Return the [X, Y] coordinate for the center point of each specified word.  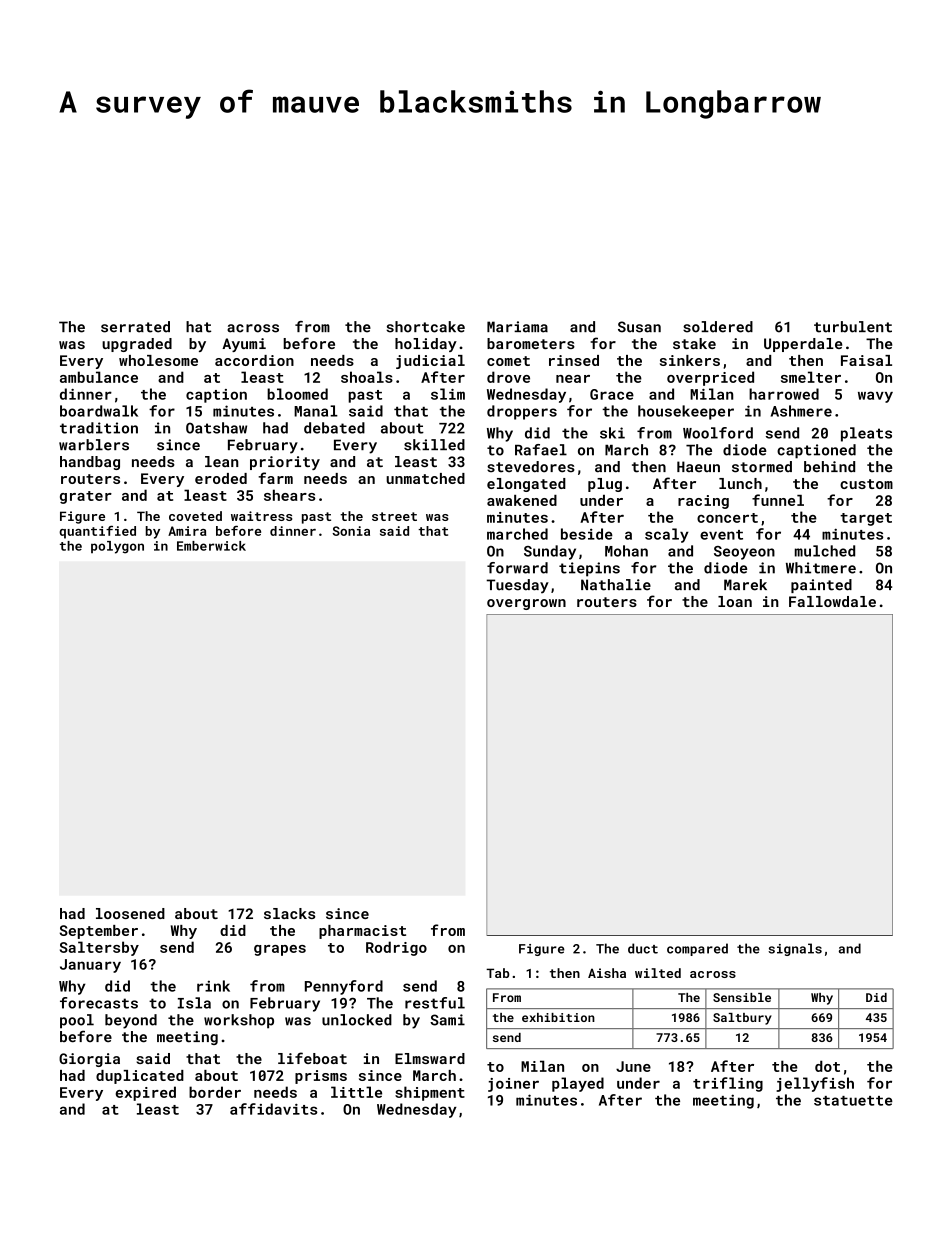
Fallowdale [832, 601]
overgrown [526, 604]
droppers [522, 412]
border [215, 1092]
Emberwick [211, 546]
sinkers [690, 360]
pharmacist [362, 932]
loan [735, 601]
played [578, 1084]
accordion [254, 360]
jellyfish [815, 1084]
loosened [130, 913]
